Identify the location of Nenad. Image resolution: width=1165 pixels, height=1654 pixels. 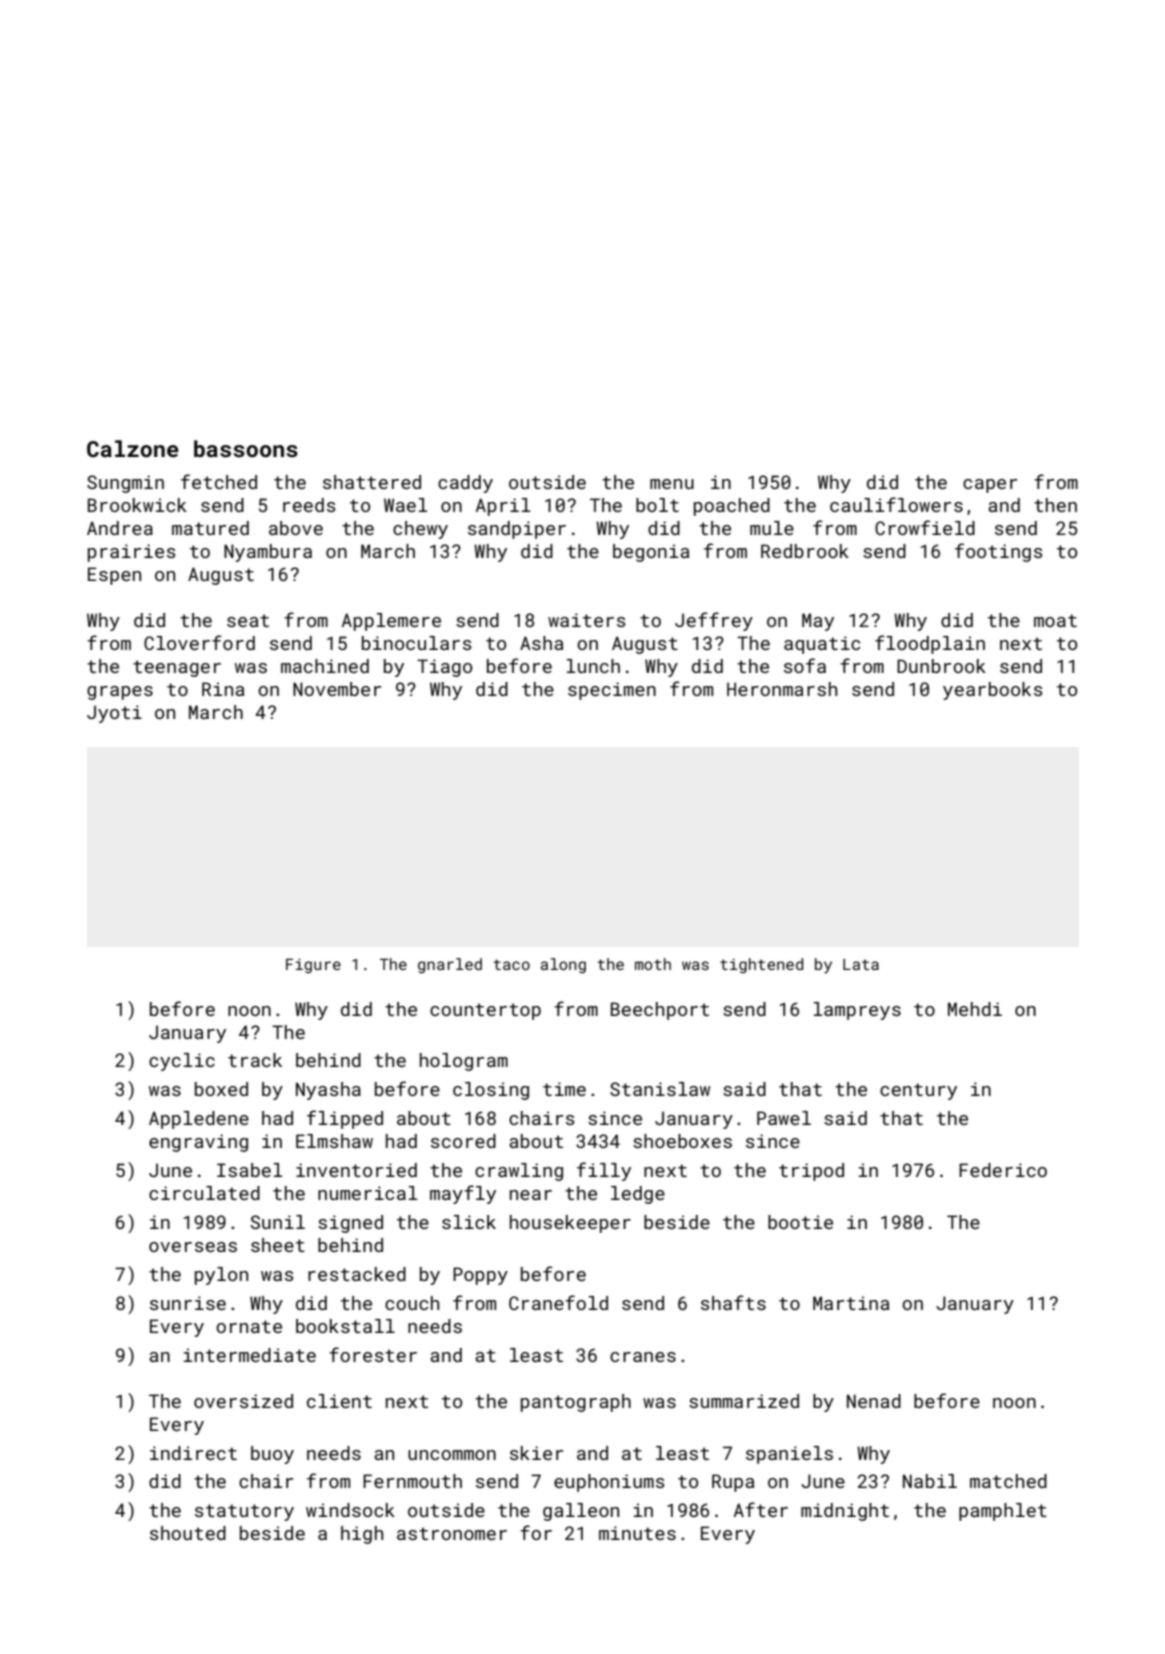
(874, 1401).
